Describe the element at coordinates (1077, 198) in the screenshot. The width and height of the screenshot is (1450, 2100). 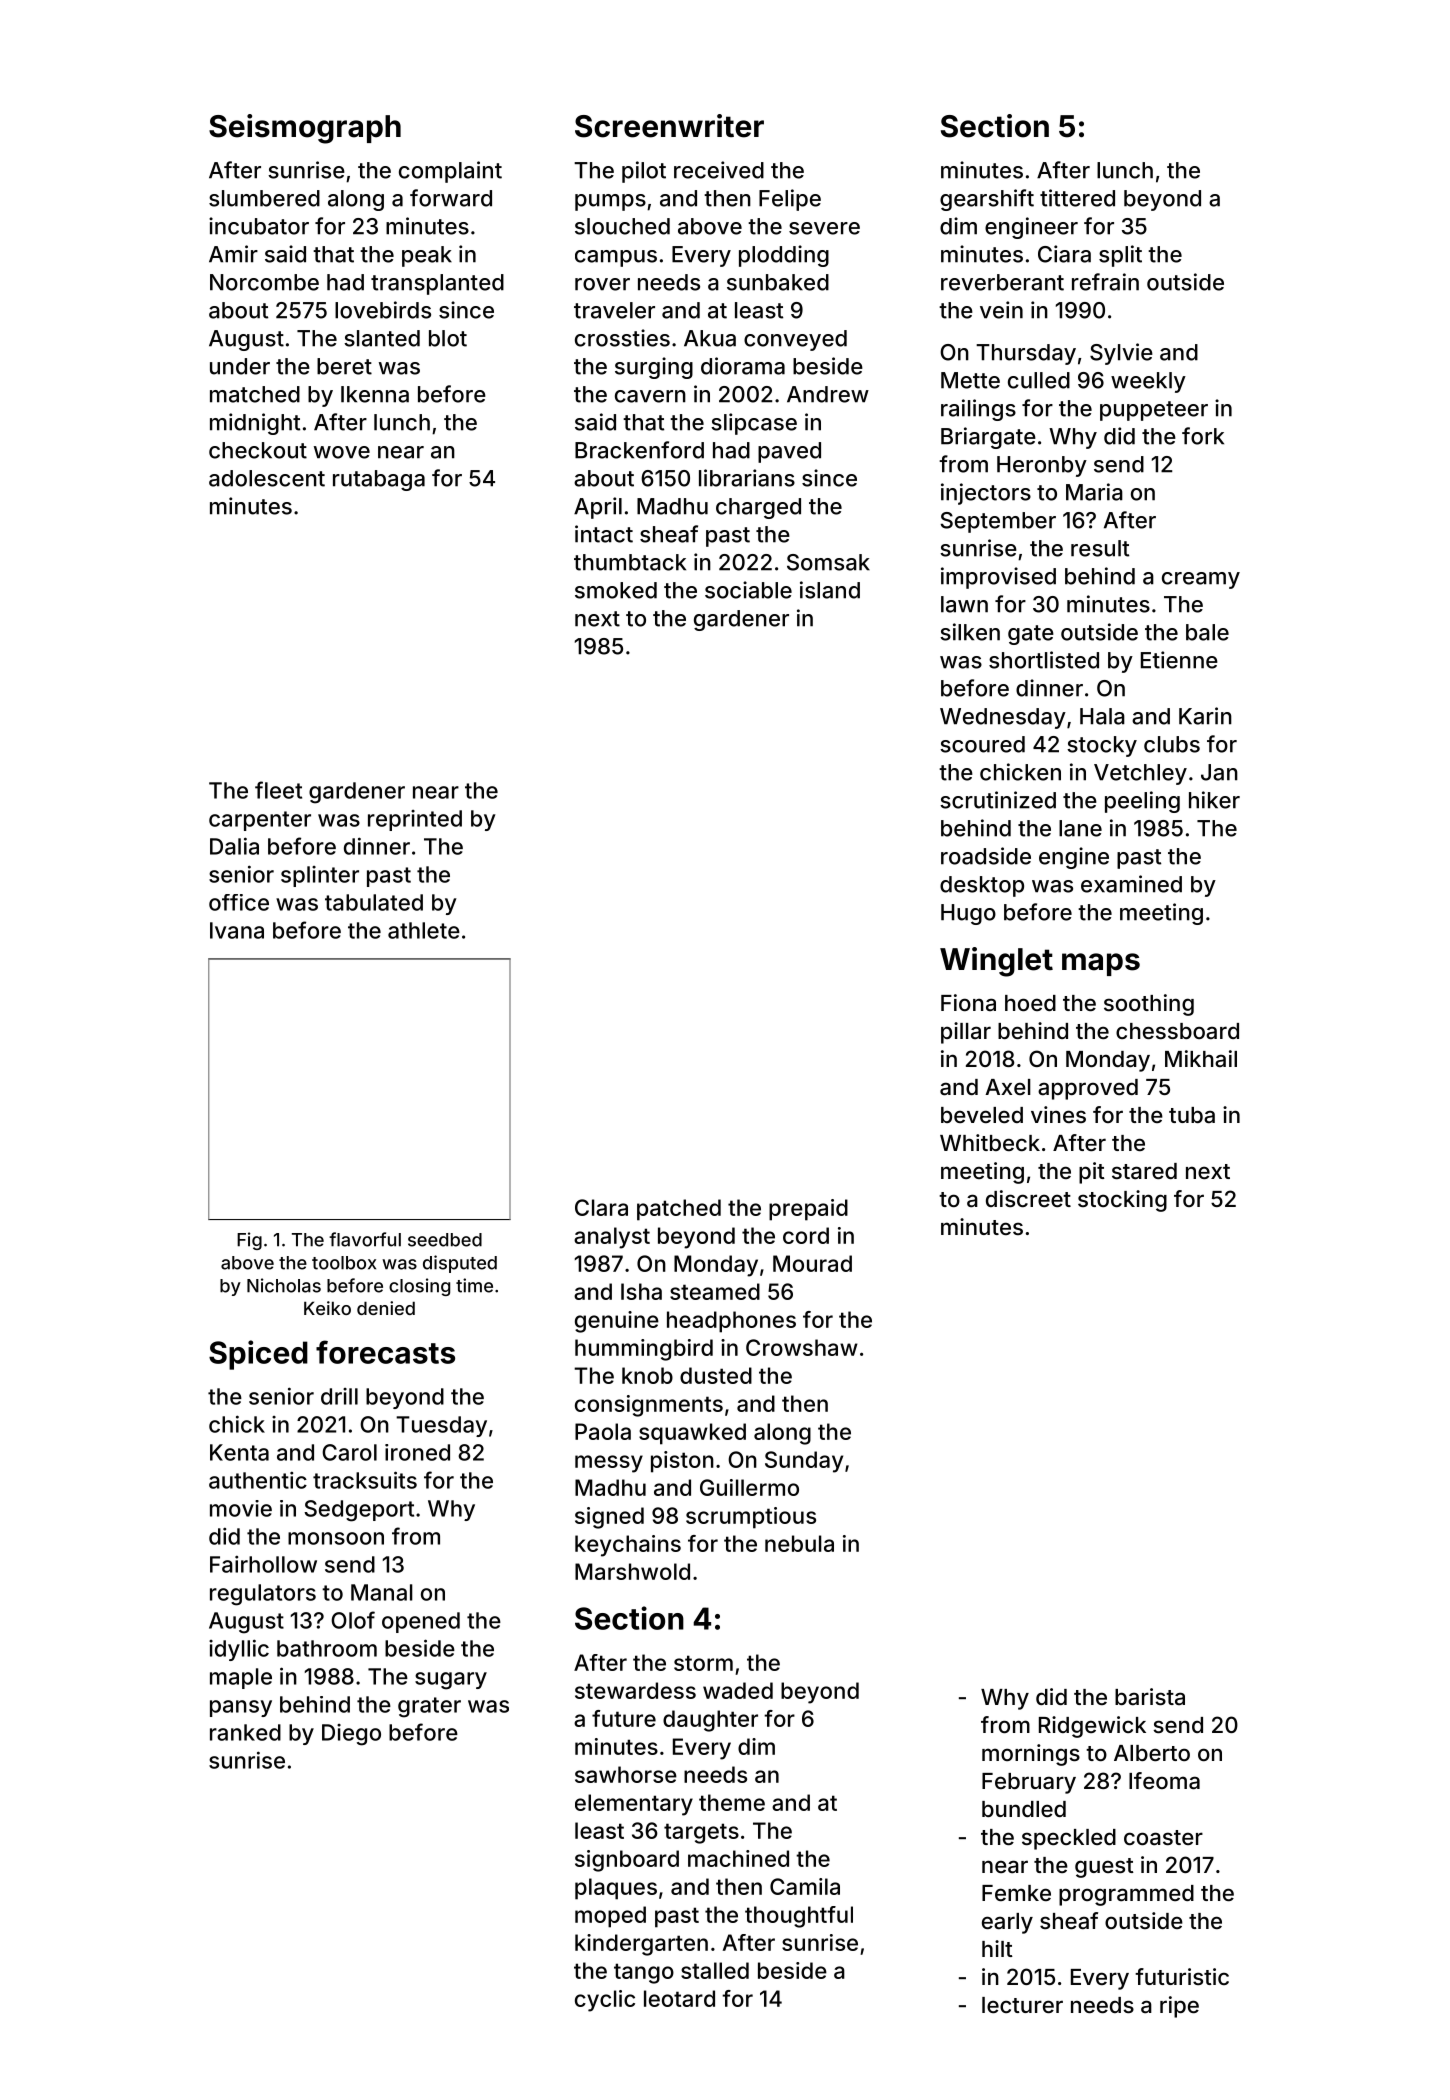
I see `tittered` at that location.
